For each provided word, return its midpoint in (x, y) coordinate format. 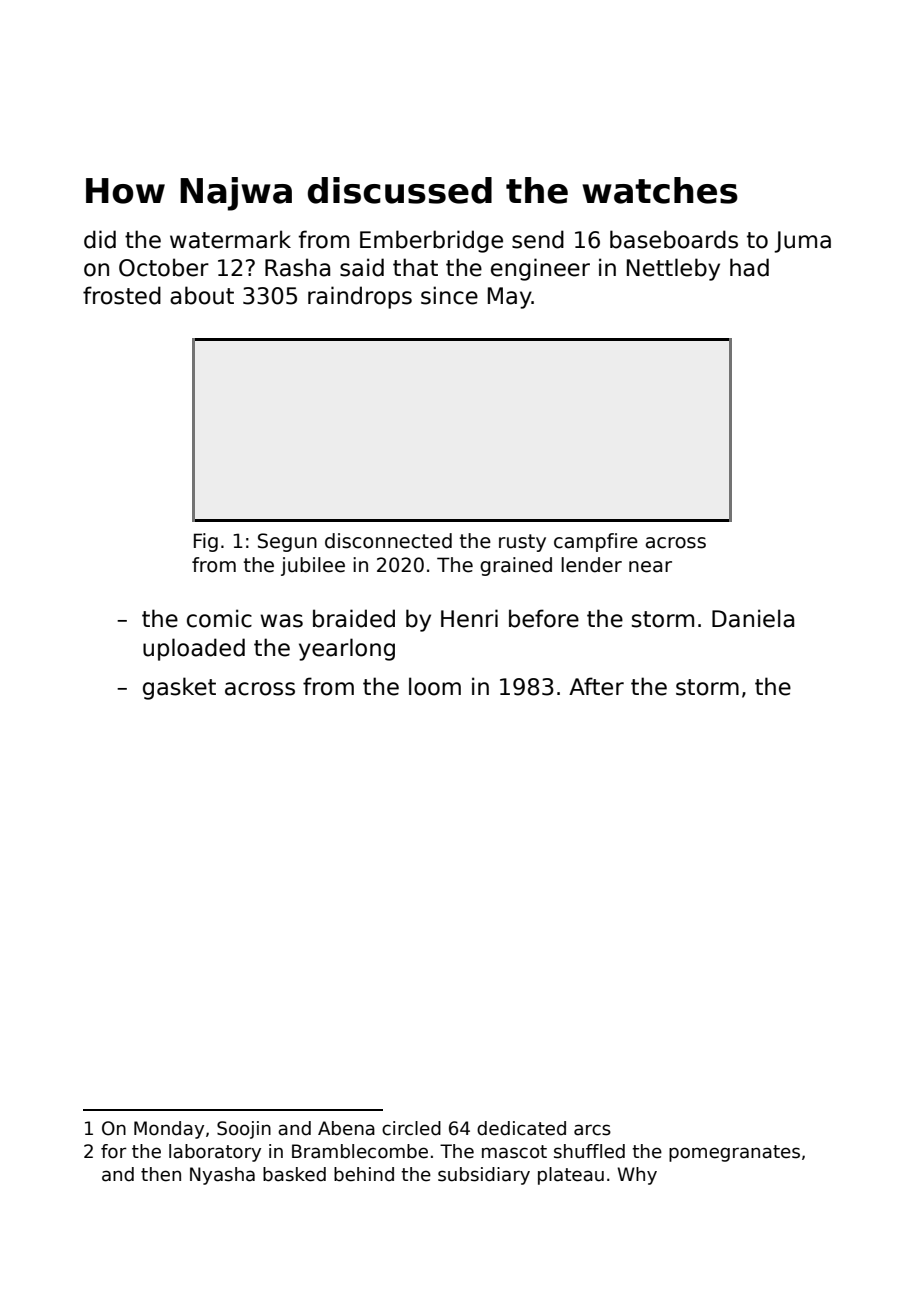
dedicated (521, 1128)
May (510, 298)
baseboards (674, 239)
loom (435, 686)
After (596, 686)
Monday (169, 1130)
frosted (122, 295)
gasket (179, 688)
